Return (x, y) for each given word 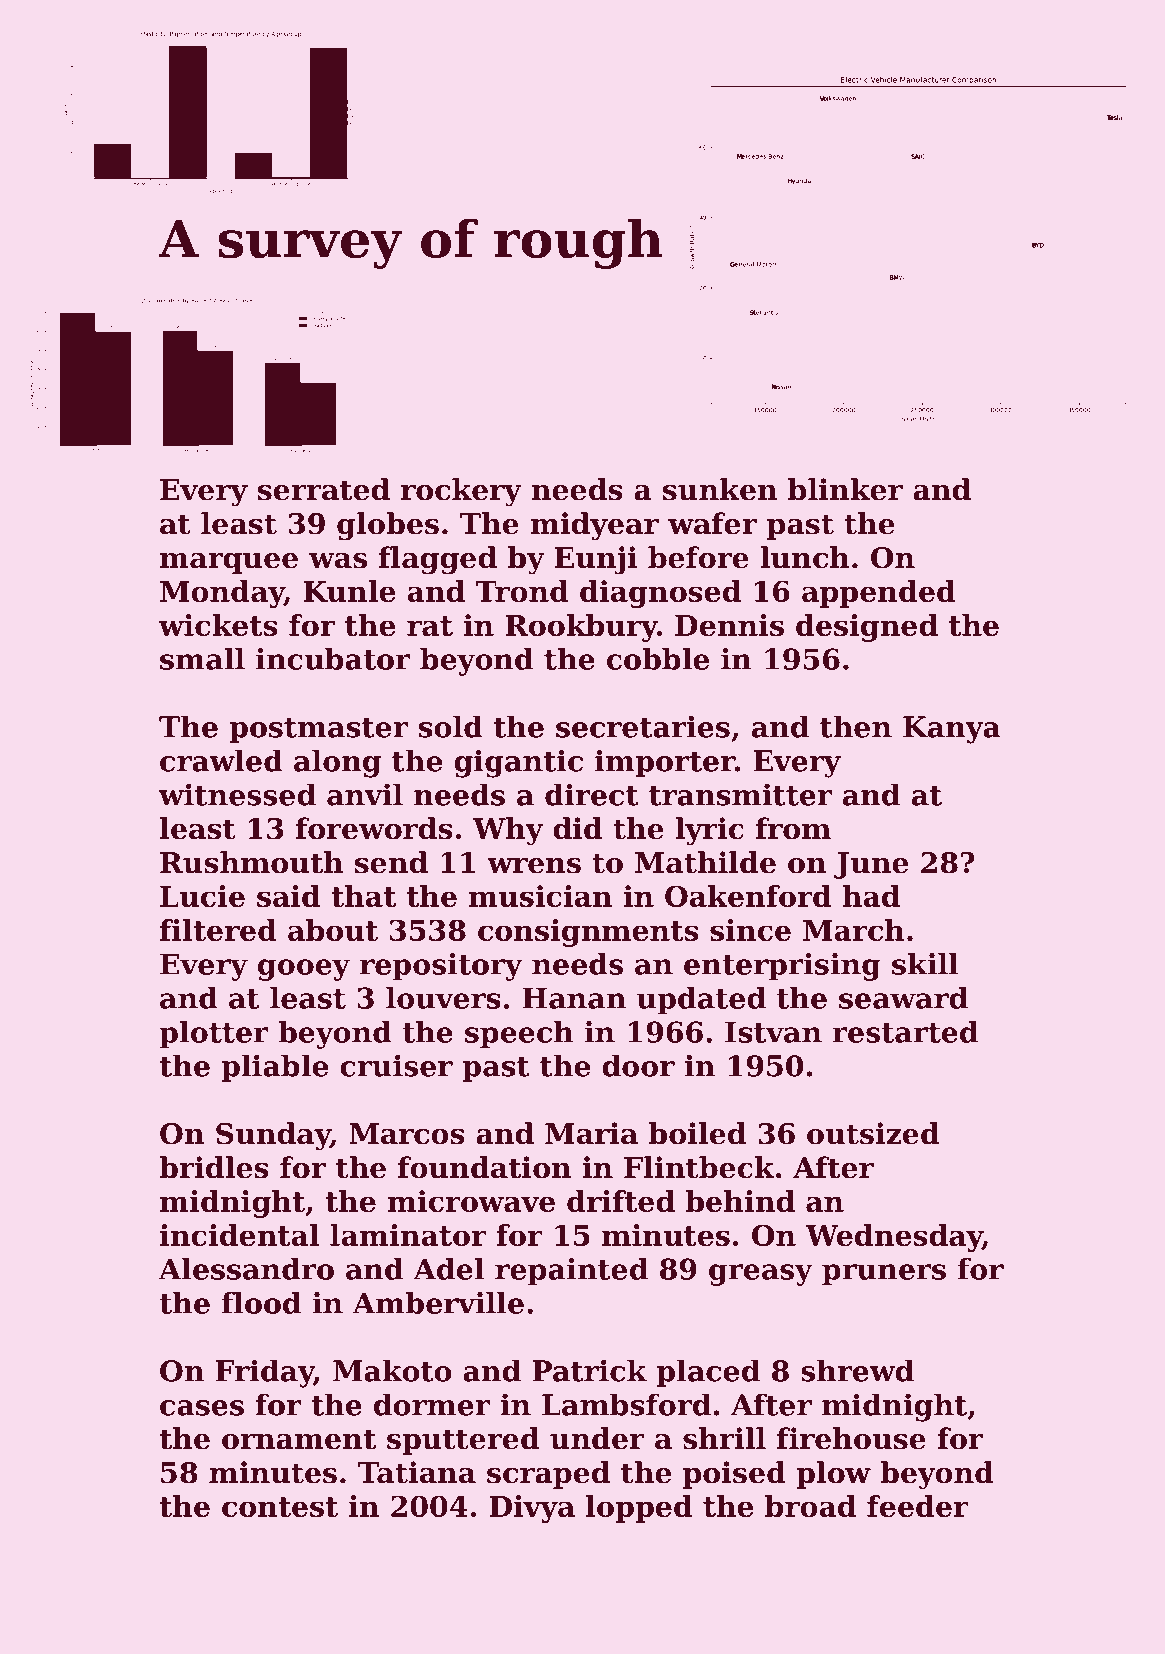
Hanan (574, 998)
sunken (720, 489)
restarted (905, 1032)
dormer (432, 1404)
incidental (239, 1235)
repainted (571, 1272)
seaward (903, 998)
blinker (845, 489)
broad (810, 1506)
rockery (461, 492)
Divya (532, 1509)
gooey (304, 970)
